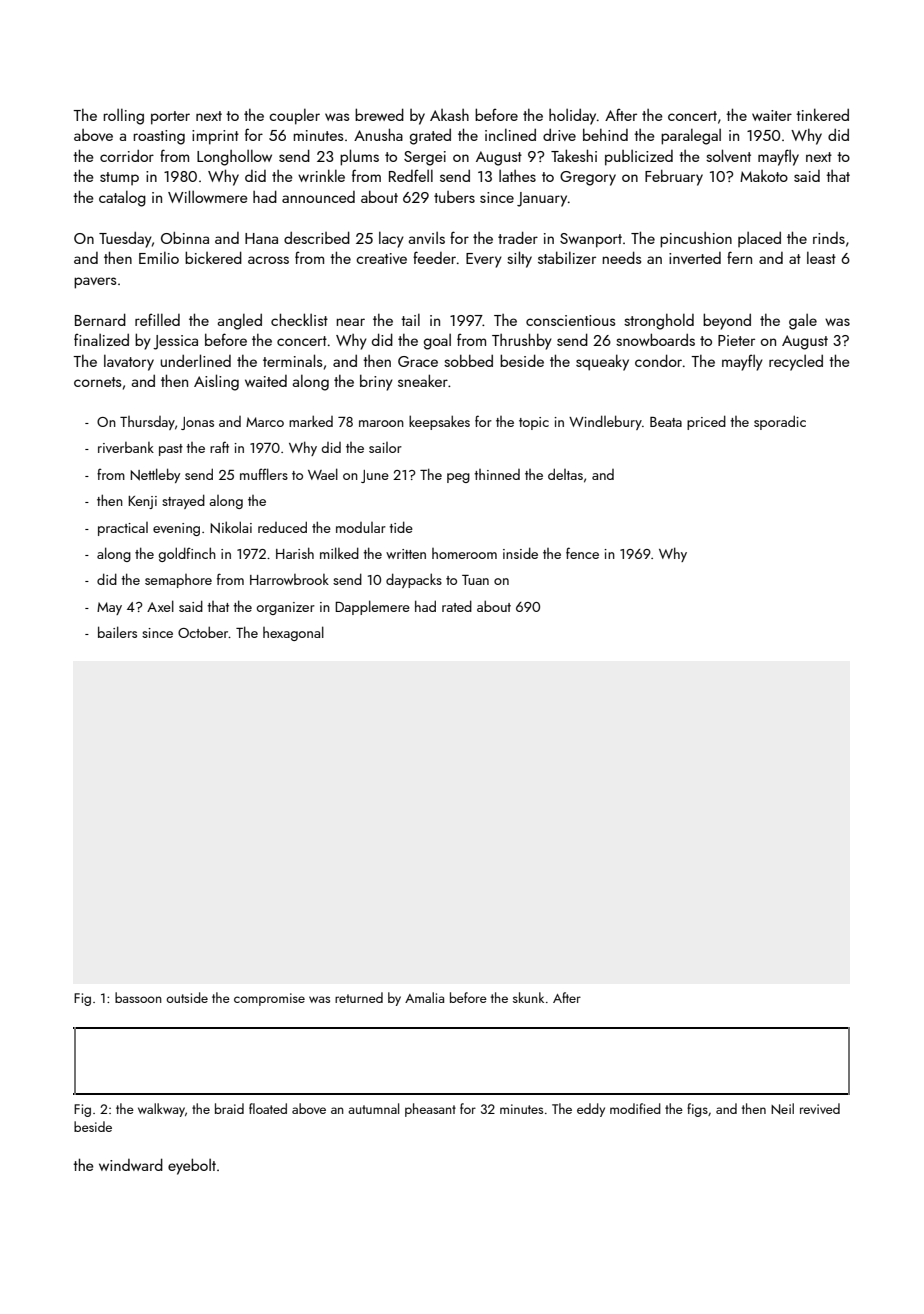  What do you see at coordinates (528, 997) in the document?
I see `skunk` at bounding box center [528, 997].
